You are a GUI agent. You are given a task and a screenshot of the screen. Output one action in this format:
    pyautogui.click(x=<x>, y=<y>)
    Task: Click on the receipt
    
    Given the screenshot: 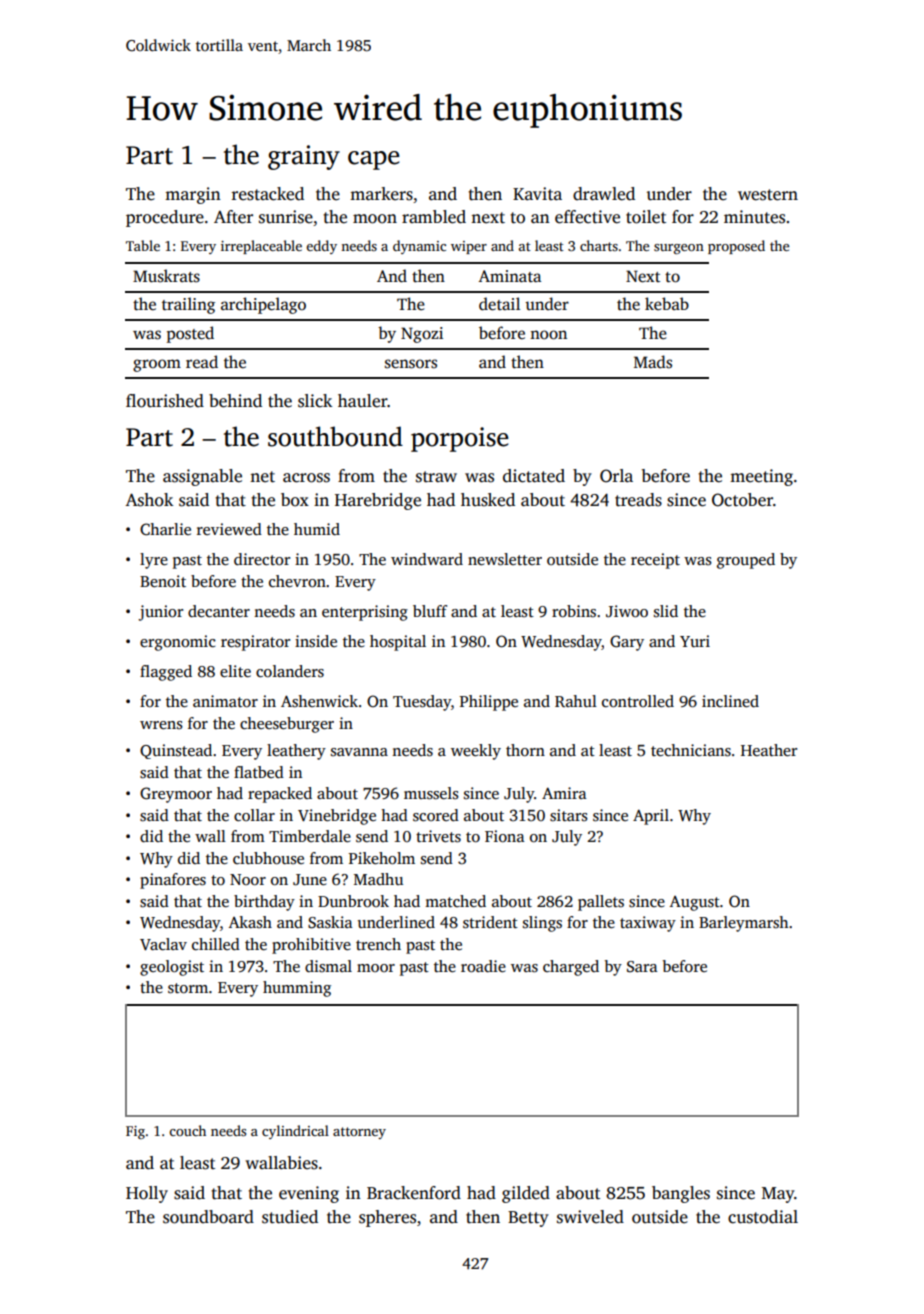 What is the action you would take?
    pyautogui.click(x=655, y=561)
